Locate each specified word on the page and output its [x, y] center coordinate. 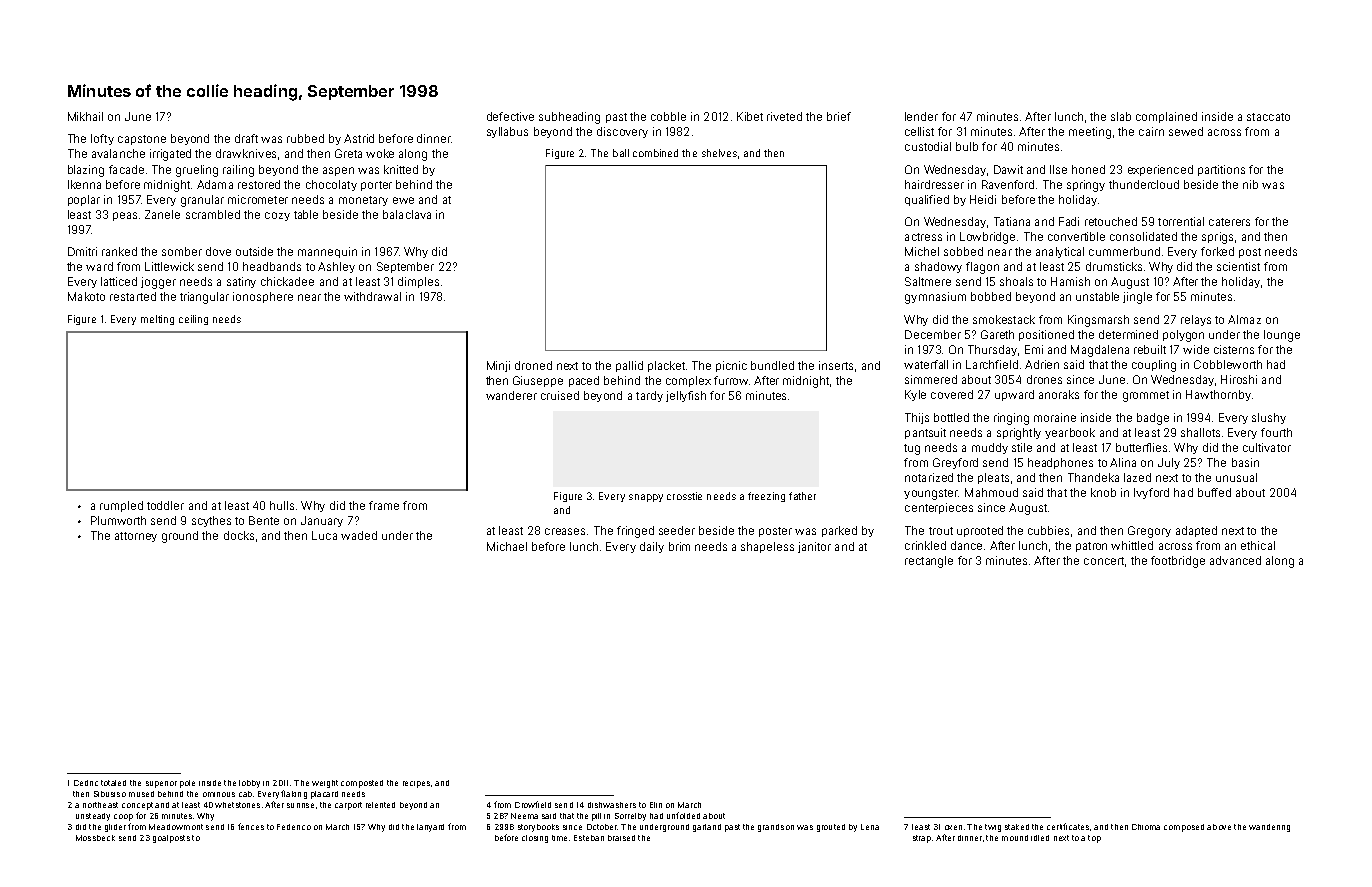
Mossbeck [95, 838]
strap [922, 839]
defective [510, 116]
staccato [1268, 117]
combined [655, 153]
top [1094, 839]
